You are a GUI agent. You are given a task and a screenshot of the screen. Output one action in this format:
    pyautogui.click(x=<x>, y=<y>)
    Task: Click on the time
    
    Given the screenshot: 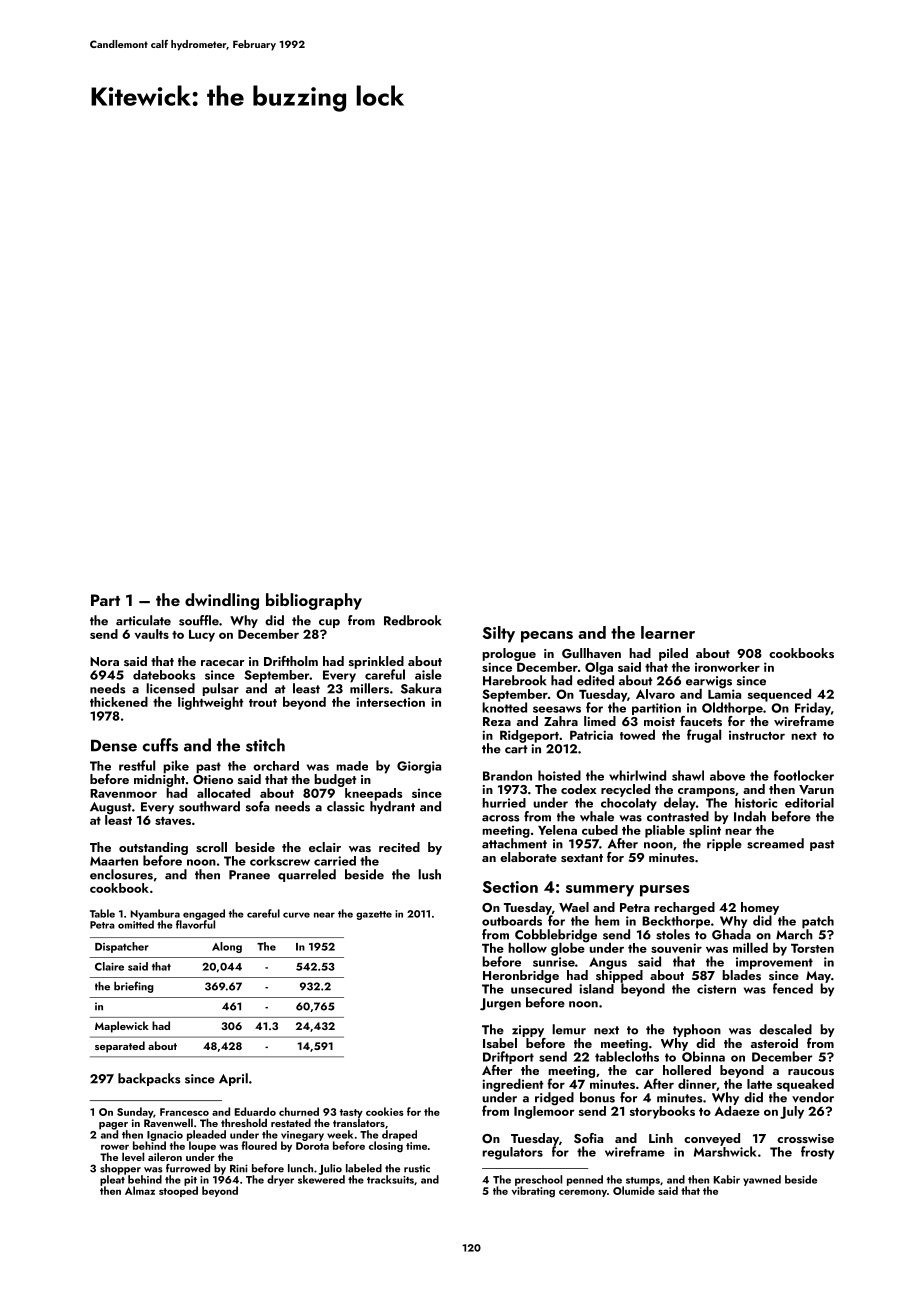 What is the action you would take?
    pyautogui.click(x=416, y=1146)
